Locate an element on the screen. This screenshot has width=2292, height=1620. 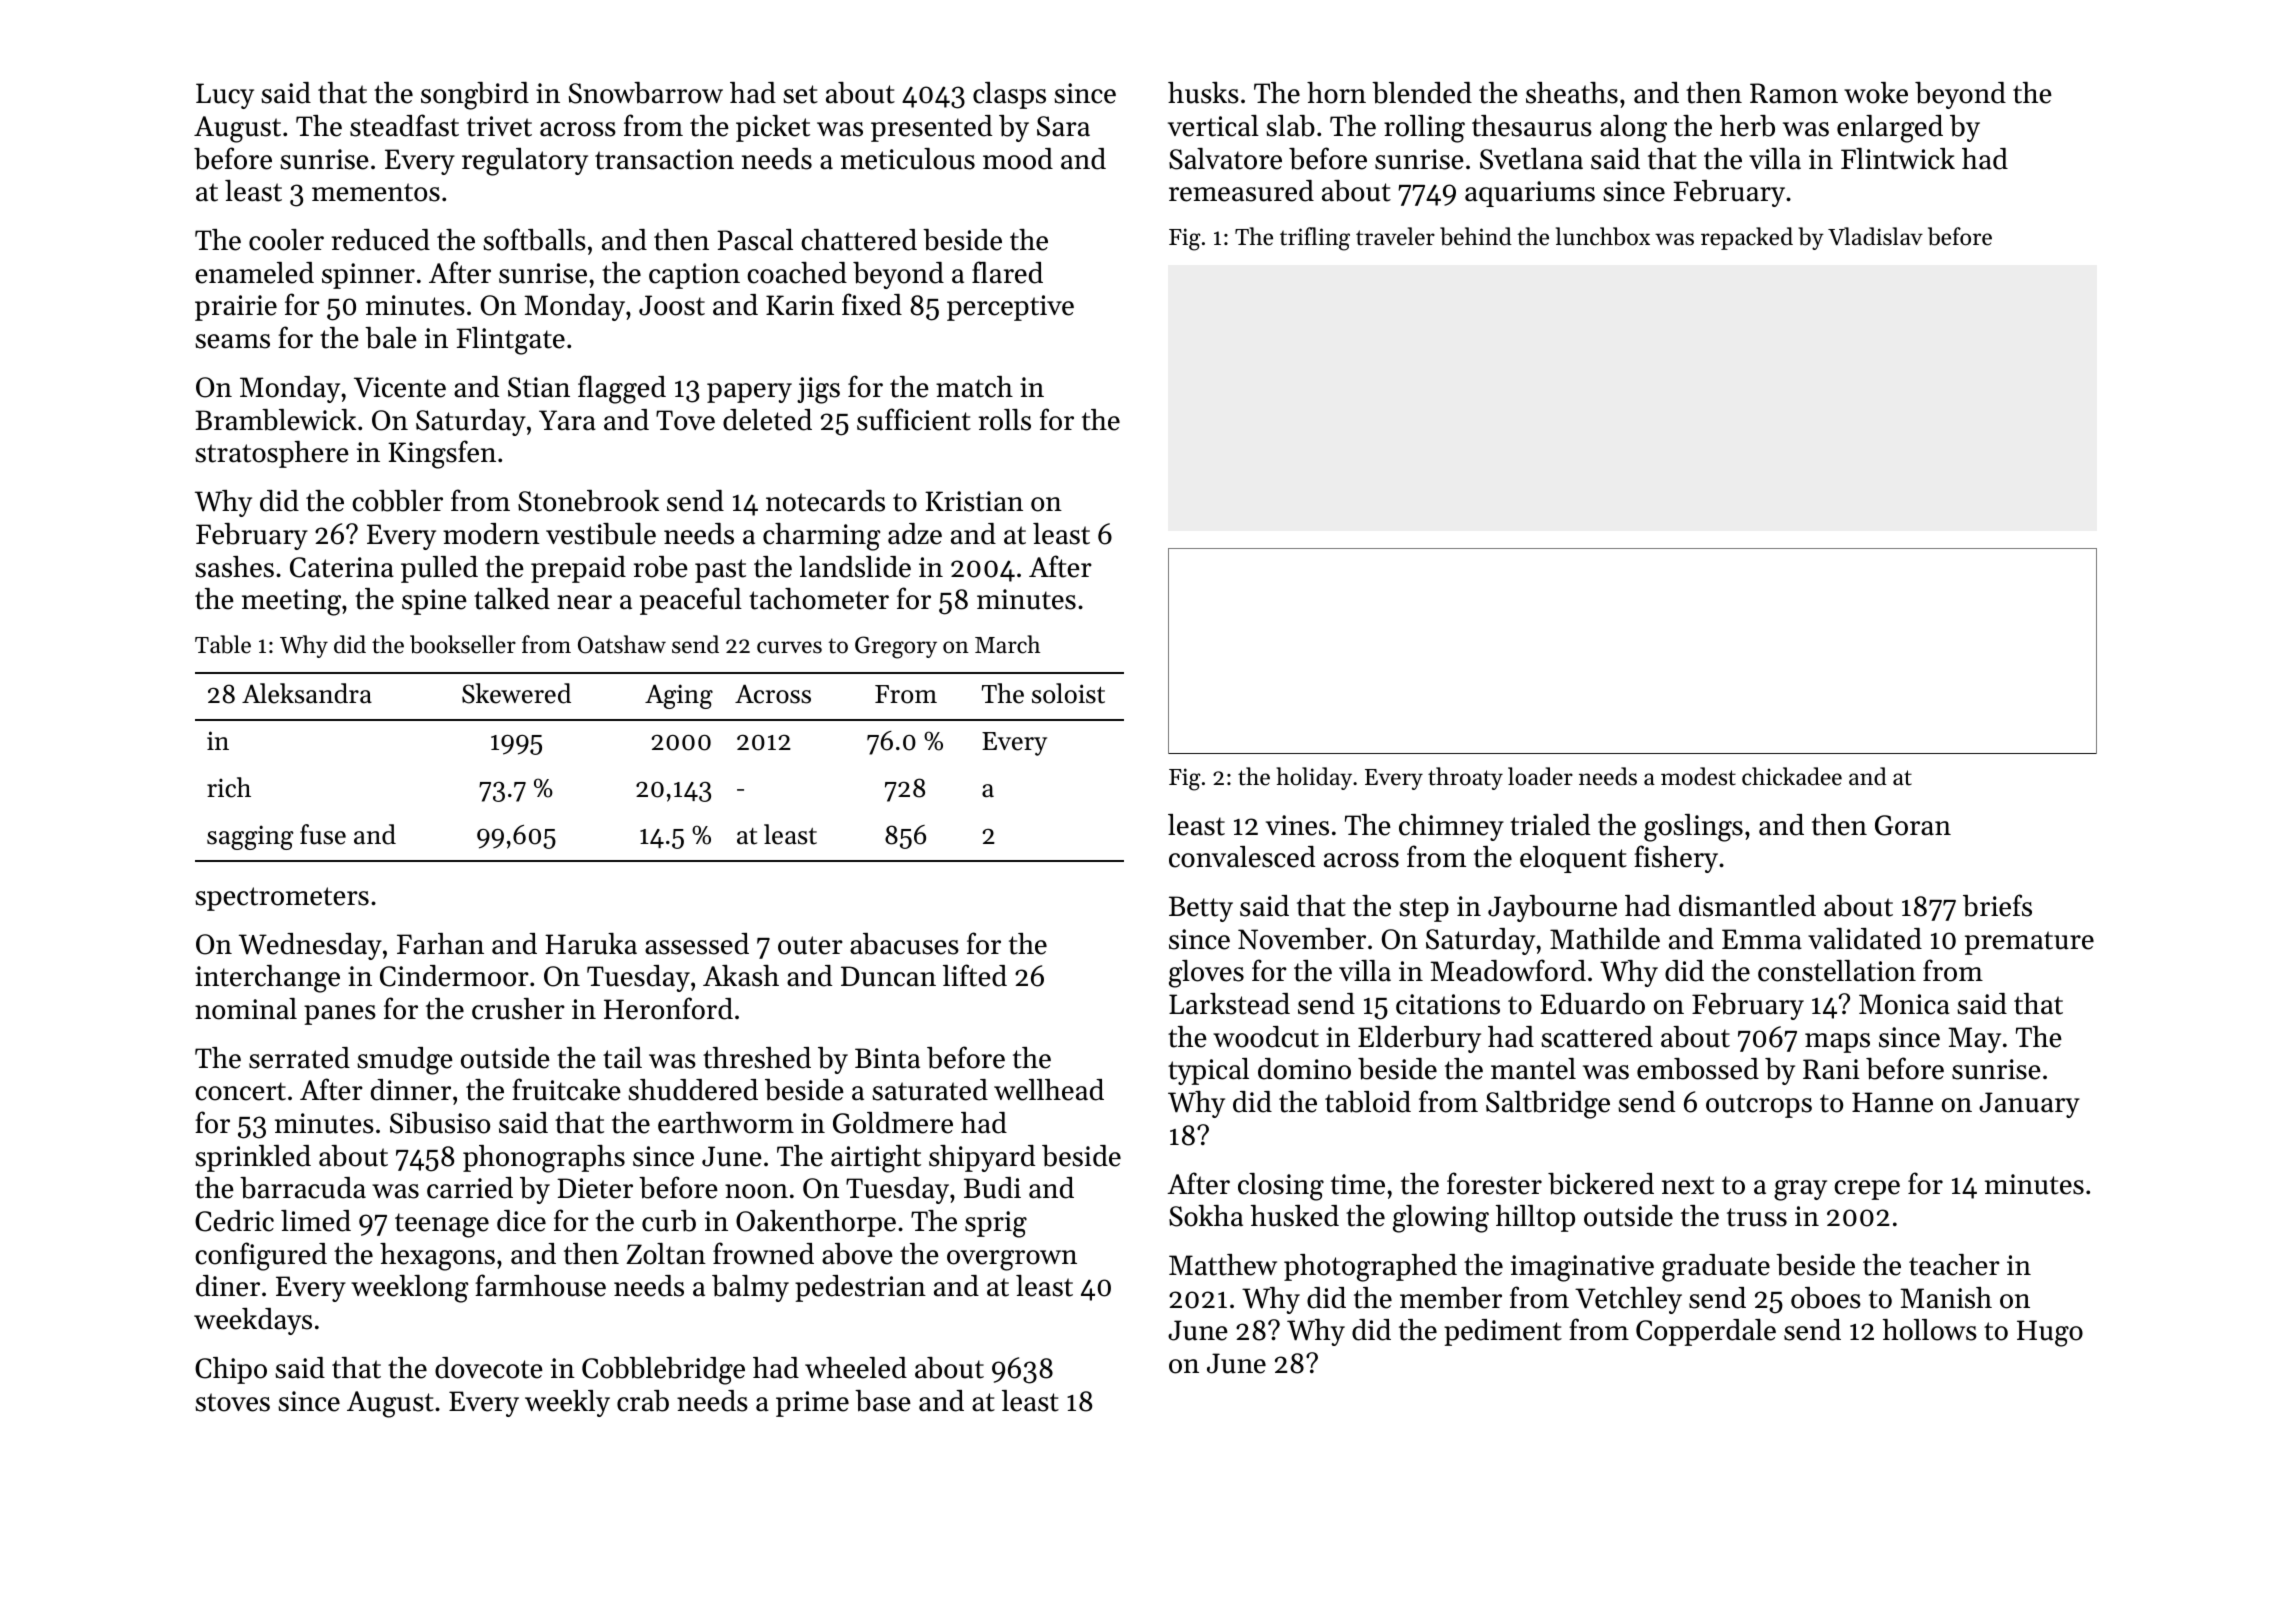
trifling is located at coordinates (1315, 239).
